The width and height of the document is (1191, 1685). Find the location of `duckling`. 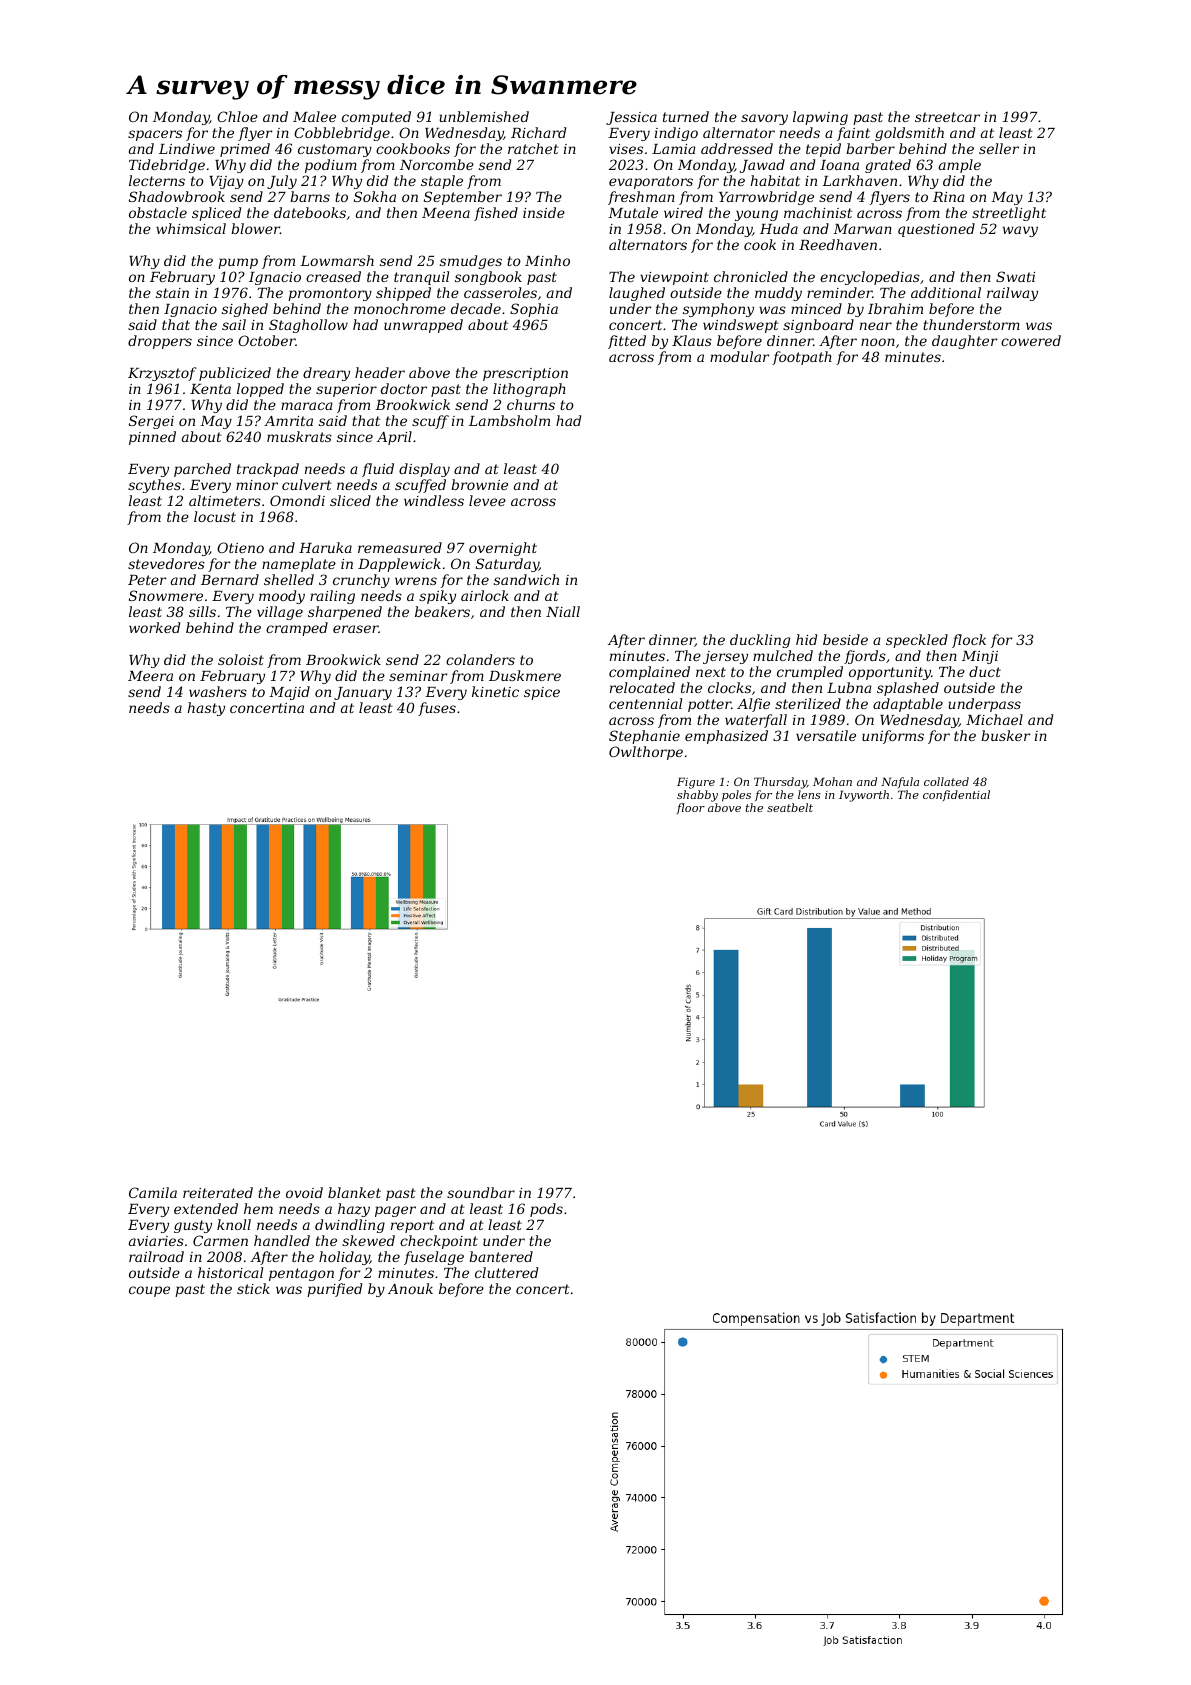

duckling is located at coordinates (760, 641).
